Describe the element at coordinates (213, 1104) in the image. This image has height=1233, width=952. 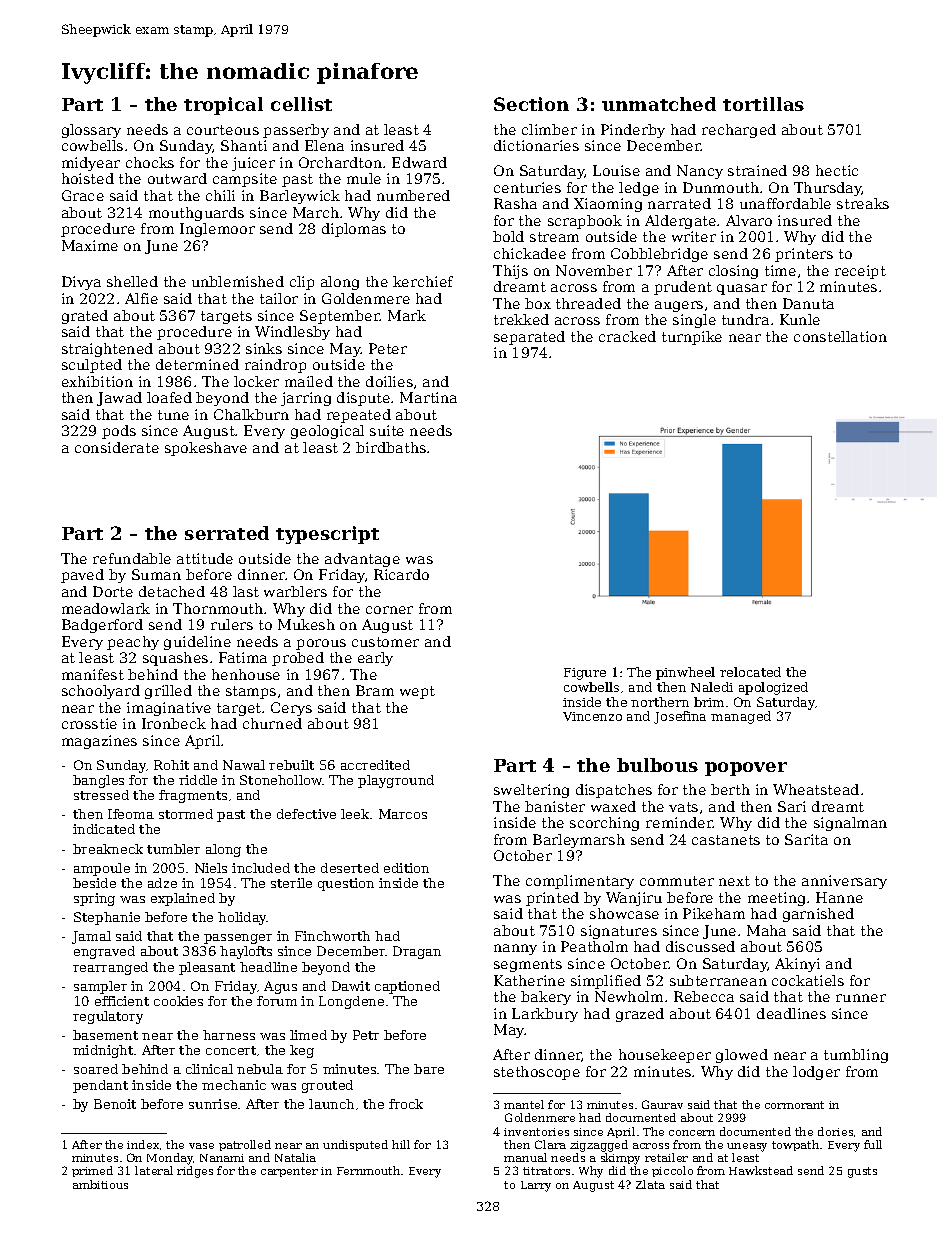
I see `sunrise` at that location.
